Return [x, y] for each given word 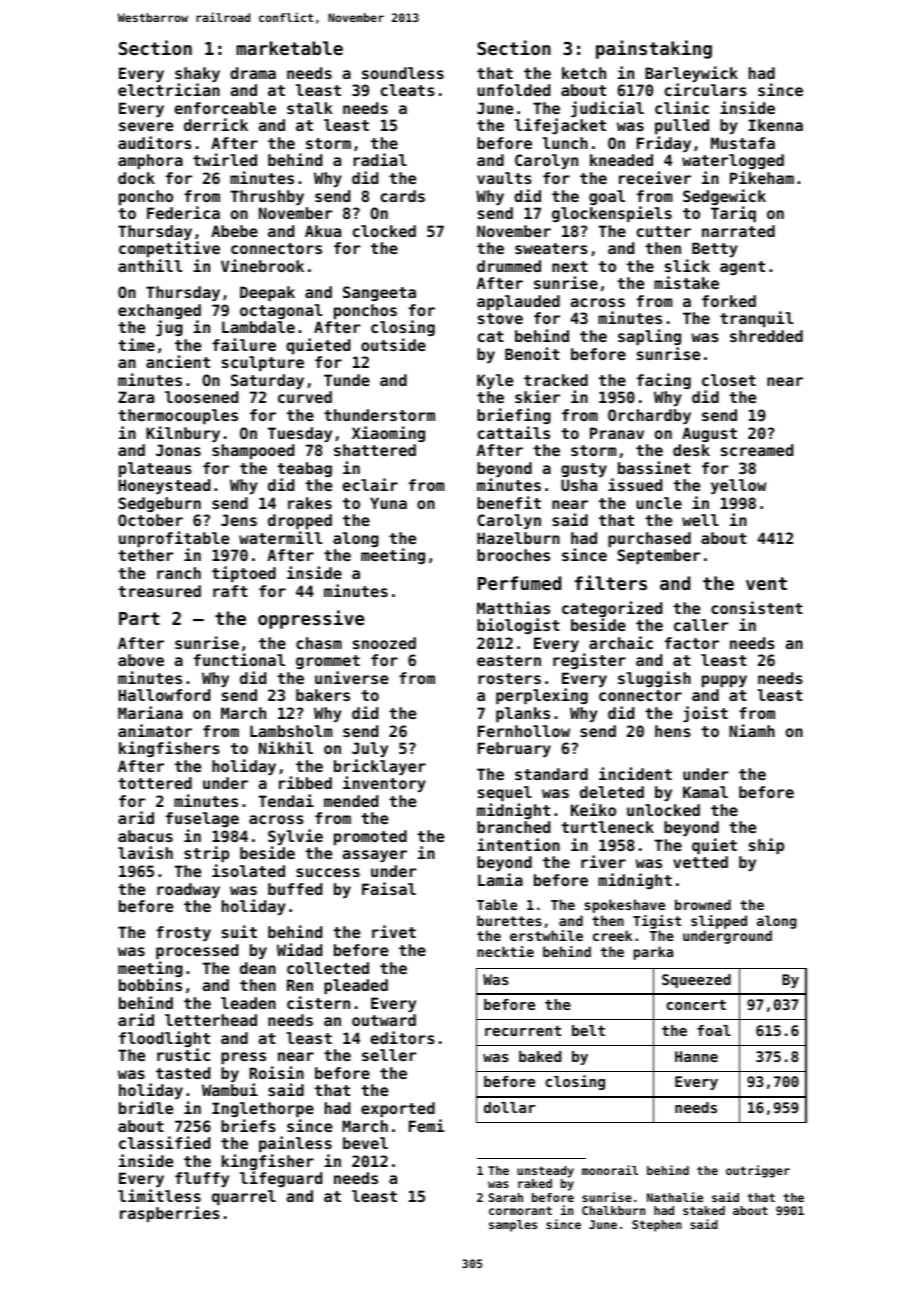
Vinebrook [262, 265]
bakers [323, 695]
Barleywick [691, 74]
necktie [505, 951]
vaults [504, 178]
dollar [509, 1107]
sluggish [654, 679]
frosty [183, 933]
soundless [403, 73]
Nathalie [675, 1197]
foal [714, 1030]
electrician [169, 89]
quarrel [244, 1197]
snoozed [384, 643]
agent [742, 268]
